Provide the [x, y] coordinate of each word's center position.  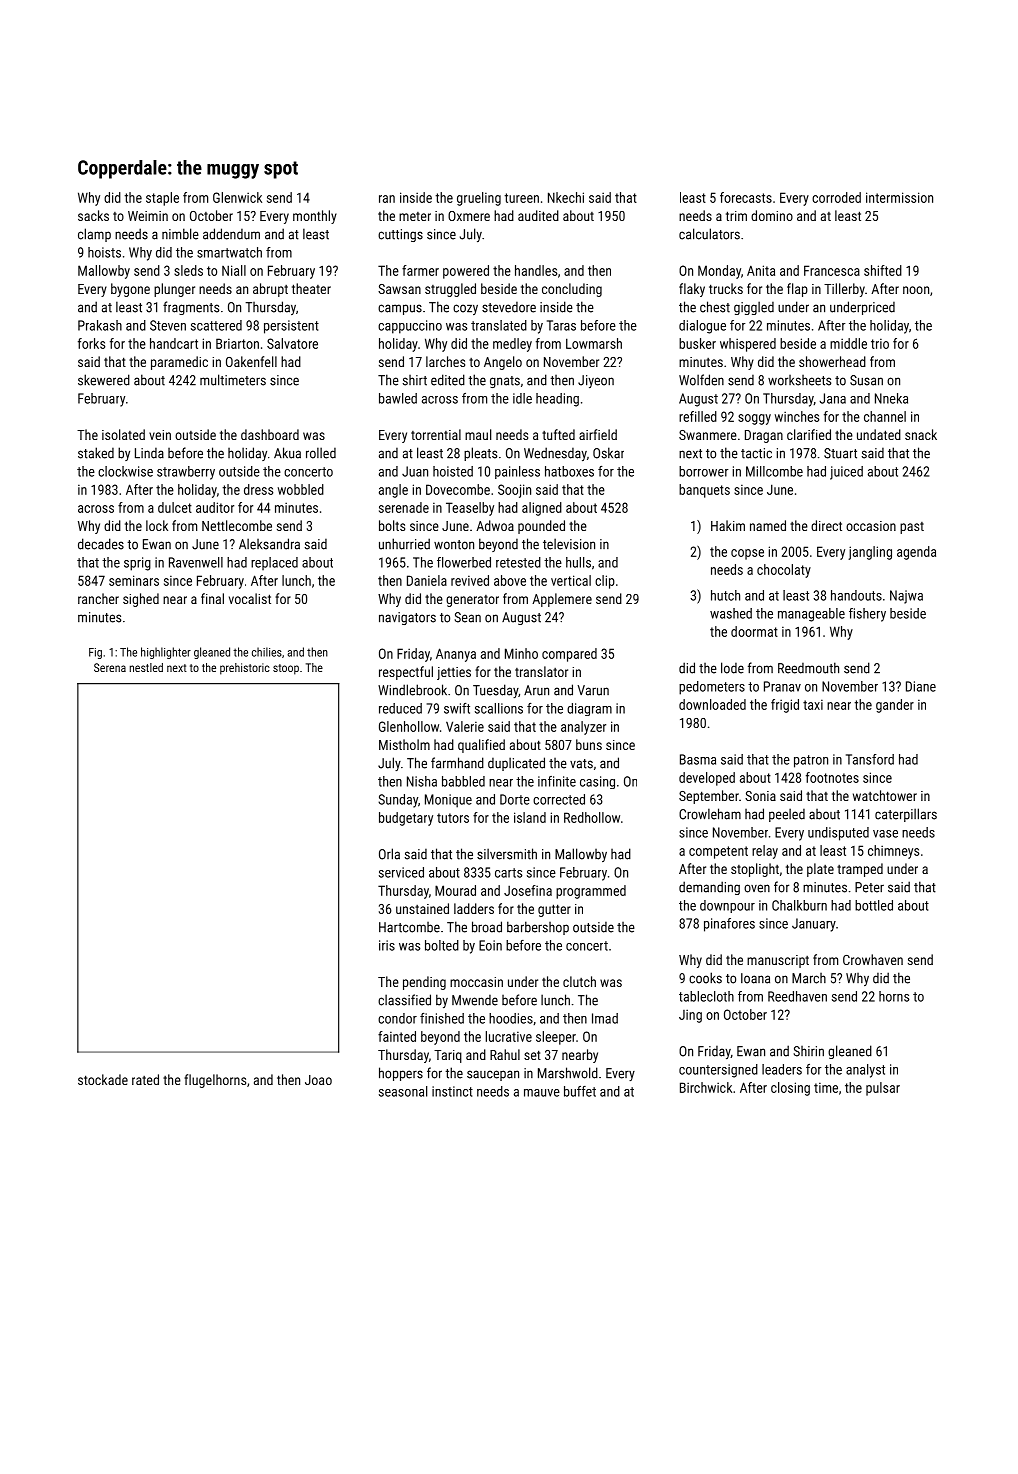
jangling [870, 553]
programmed [591, 892]
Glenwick [237, 197]
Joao [318, 1080]
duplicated [516, 764]
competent [718, 852]
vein [160, 435]
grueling [479, 199]
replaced [274, 563]
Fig [95, 653]
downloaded [712, 704]
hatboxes [569, 471]
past [912, 528]
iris [387, 945]
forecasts [746, 197]
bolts [392, 525]
